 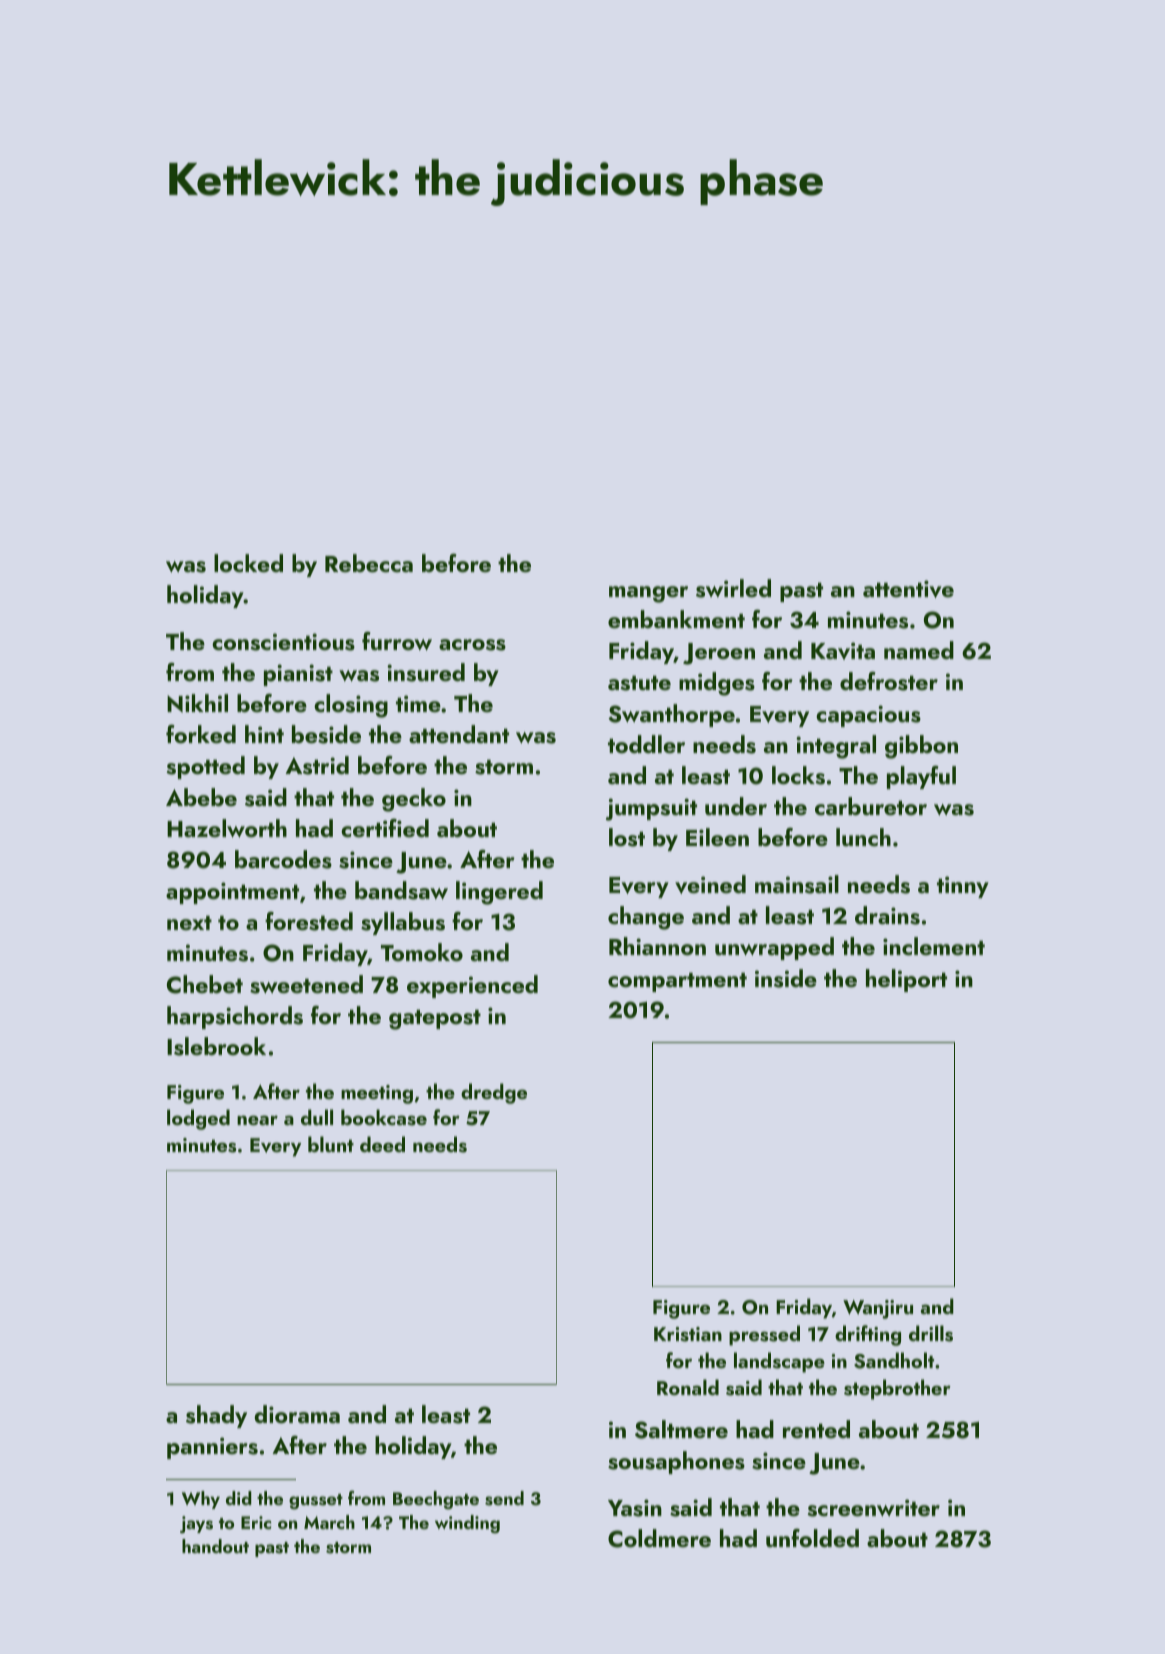 I want to click on winding, so click(x=467, y=1524).
